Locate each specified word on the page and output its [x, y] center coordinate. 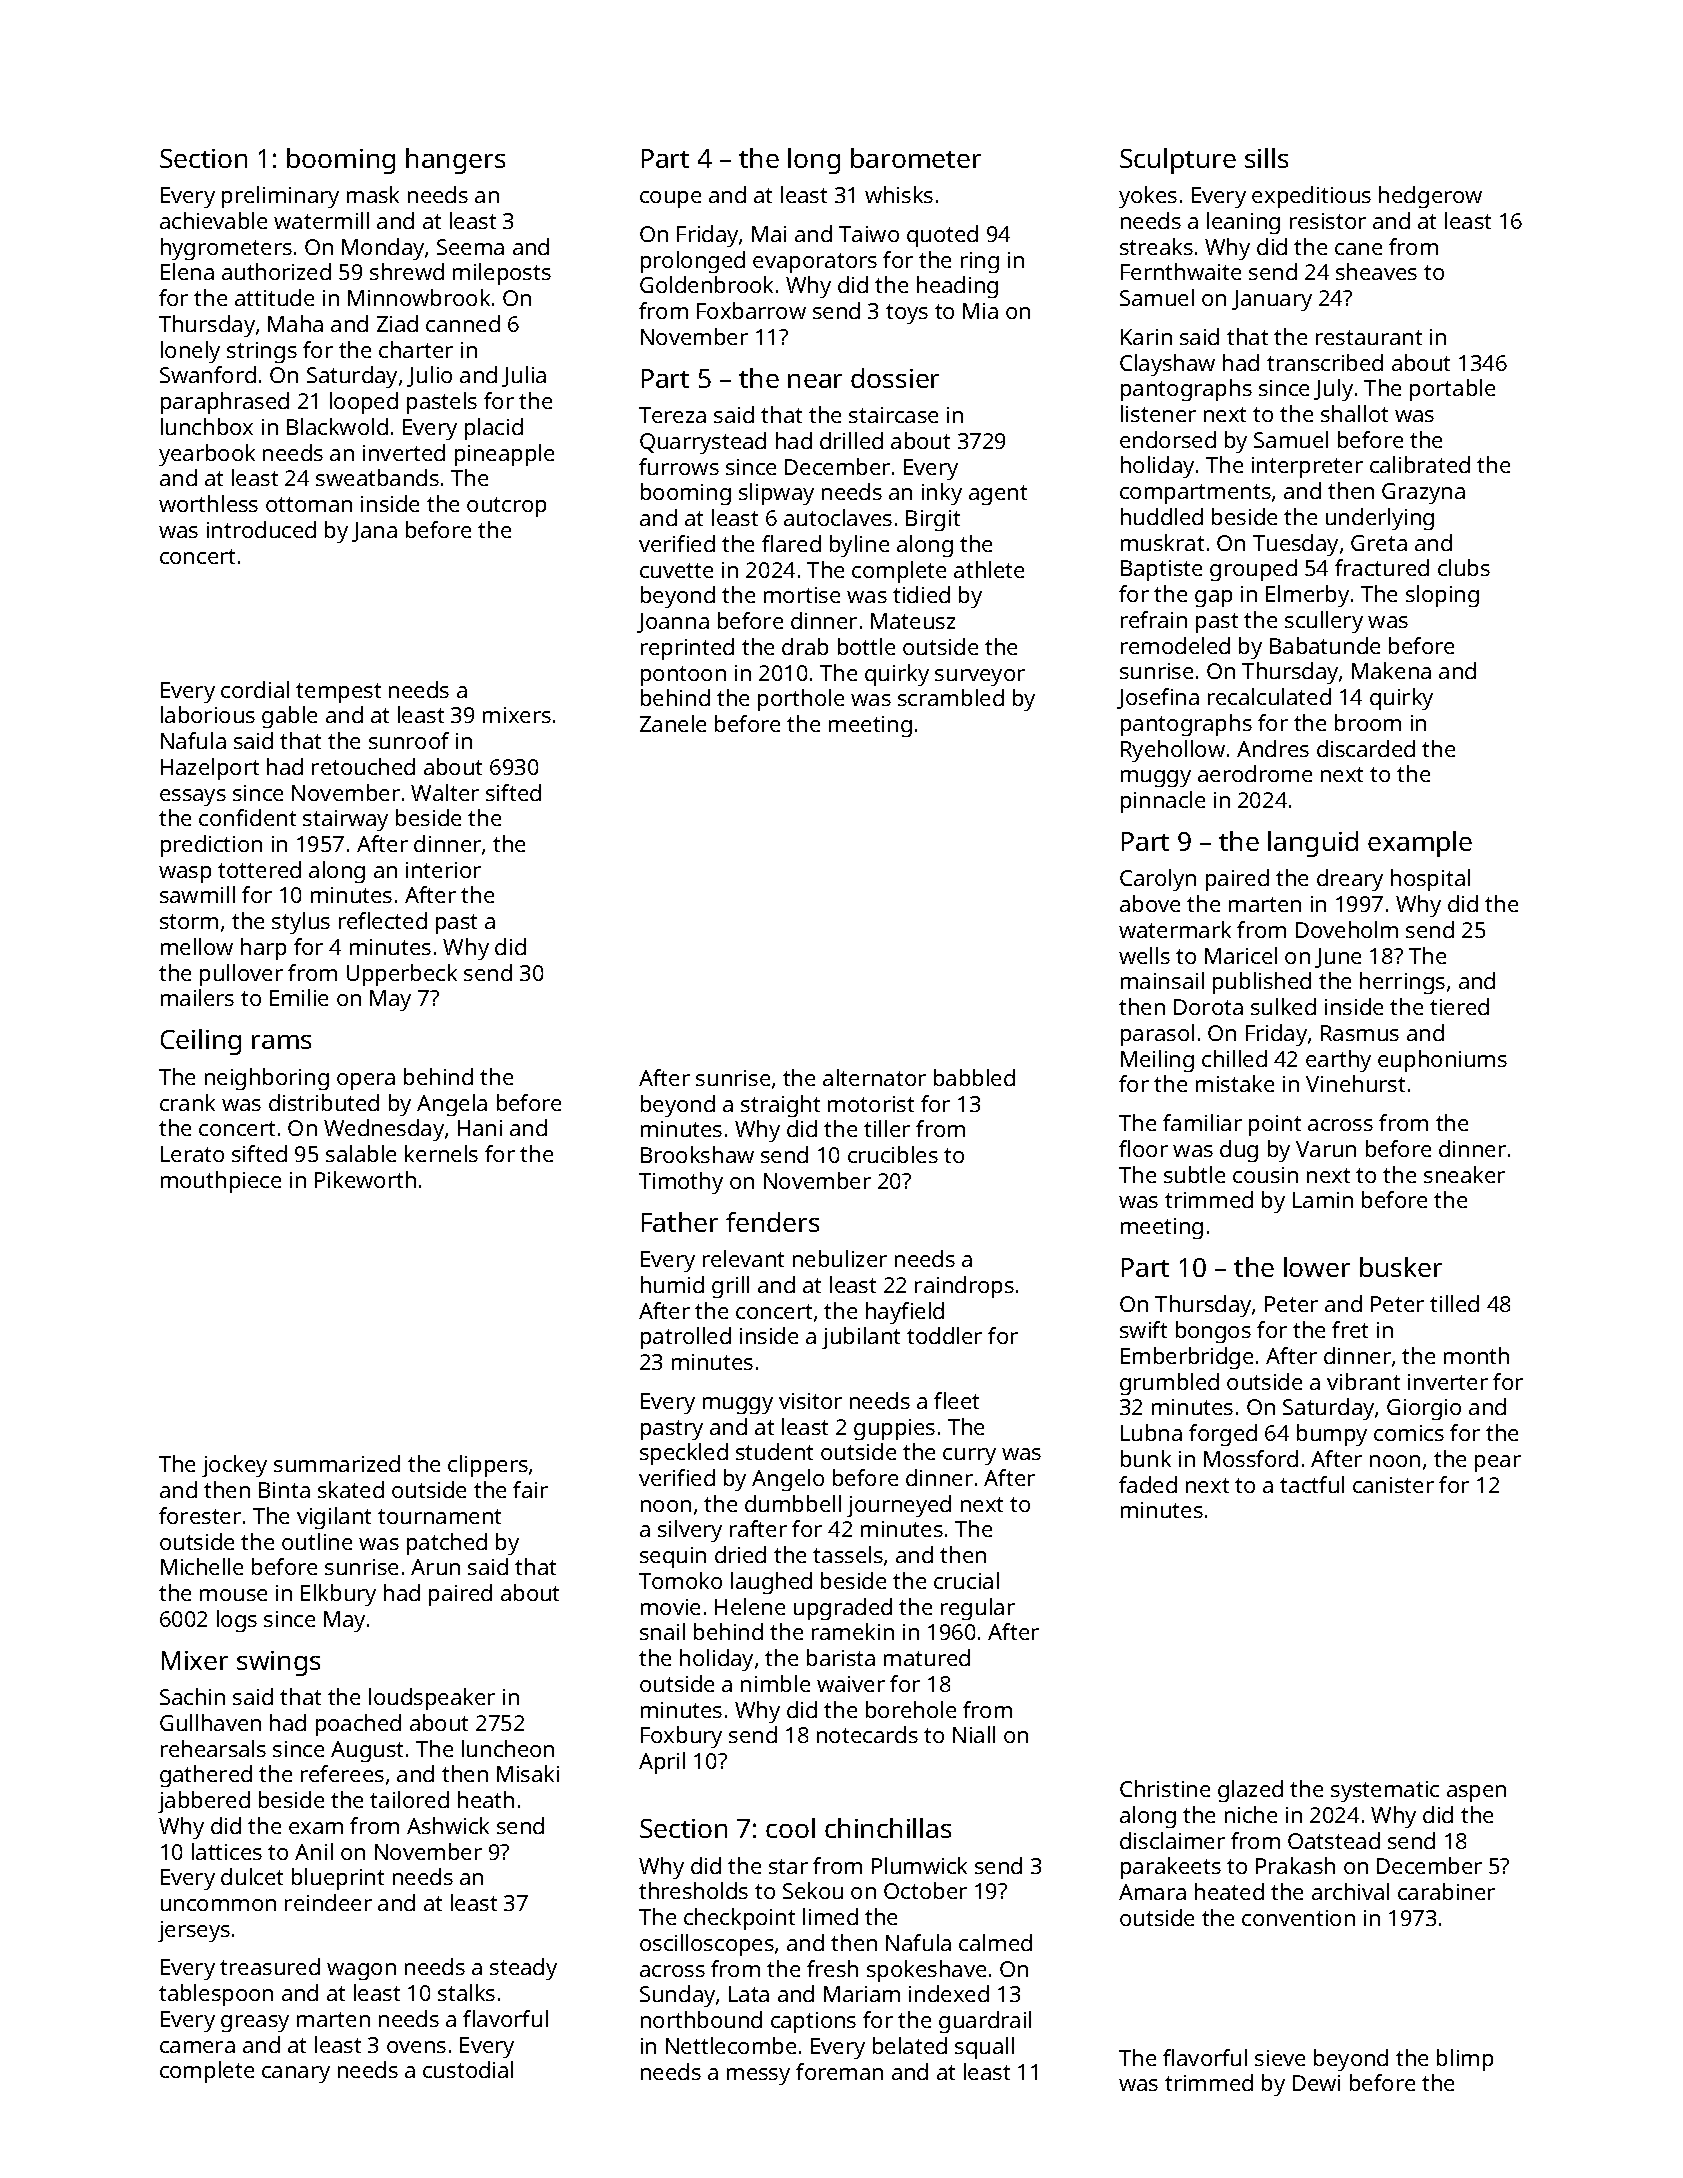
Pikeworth [365, 1179]
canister [1393, 1485]
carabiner [1446, 1891]
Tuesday [1295, 545]
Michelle [202, 1566]
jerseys [194, 1931]
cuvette [676, 570]
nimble [775, 1683]
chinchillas [888, 1828]
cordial [255, 689]
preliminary [280, 197]
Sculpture [1178, 161]
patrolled [686, 1338]
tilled [1454, 1303]
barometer [916, 158]
